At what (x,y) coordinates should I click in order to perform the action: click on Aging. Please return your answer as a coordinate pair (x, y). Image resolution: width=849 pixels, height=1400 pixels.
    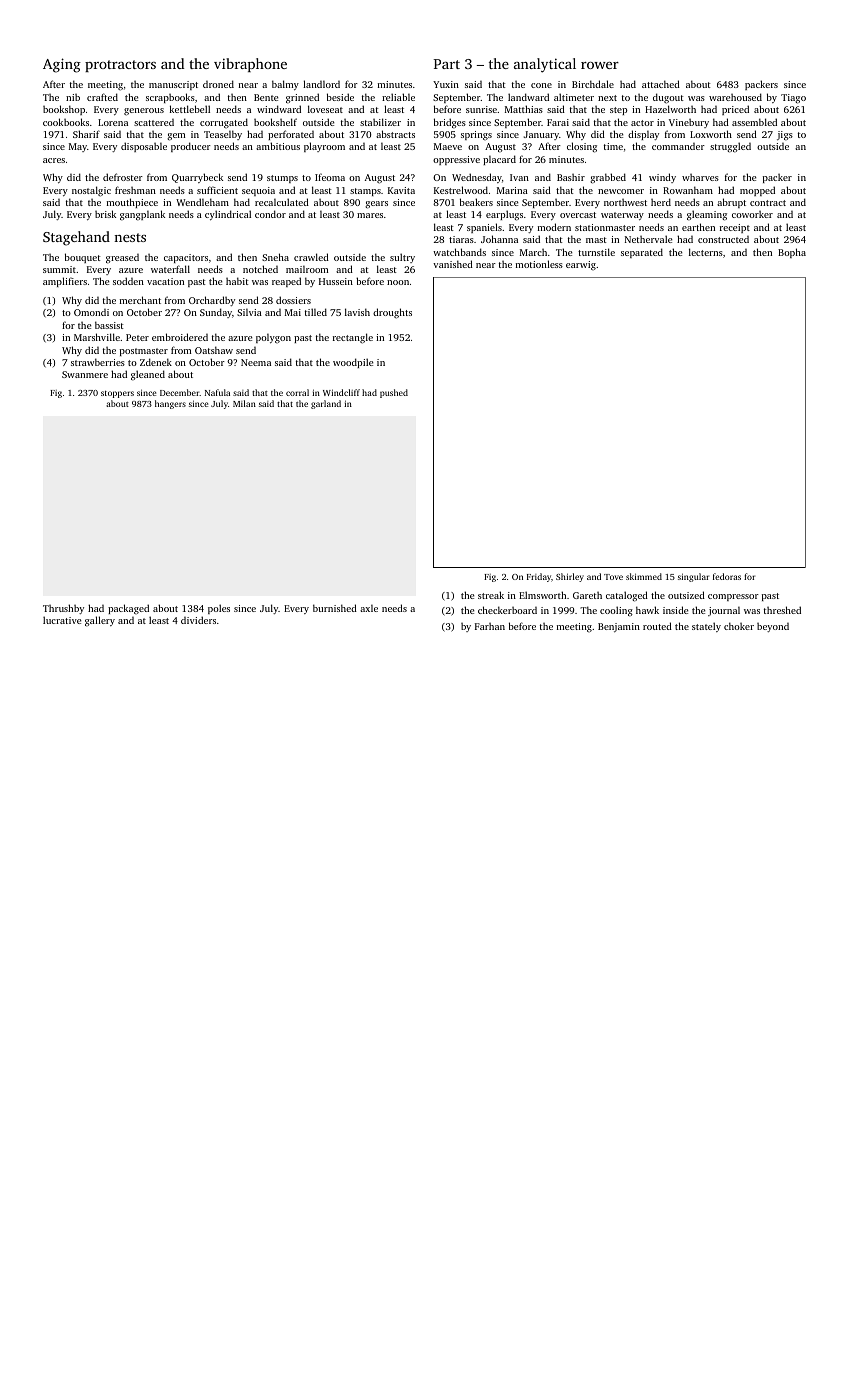
    Looking at the image, I should click on (62, 65).
